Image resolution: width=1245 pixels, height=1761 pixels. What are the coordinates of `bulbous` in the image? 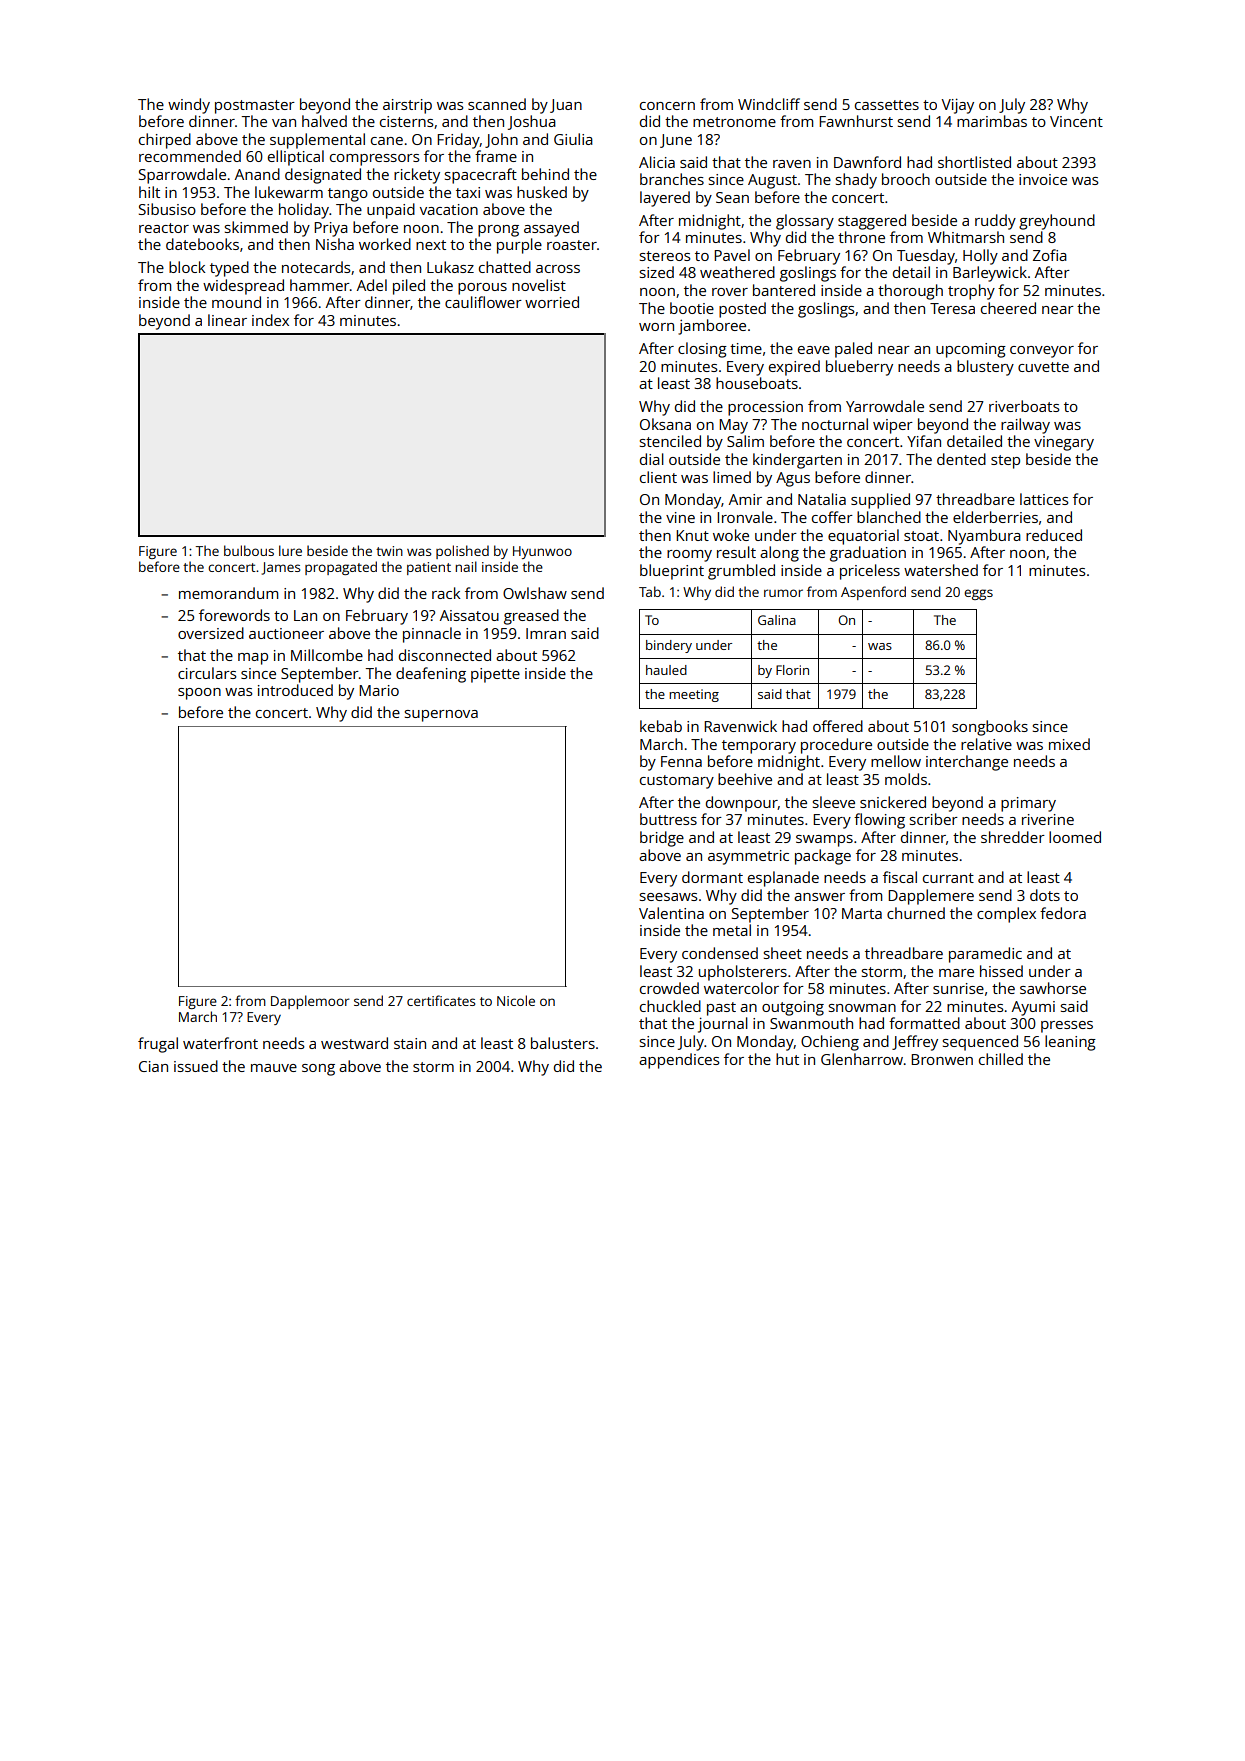 It's located at (249, 550).
